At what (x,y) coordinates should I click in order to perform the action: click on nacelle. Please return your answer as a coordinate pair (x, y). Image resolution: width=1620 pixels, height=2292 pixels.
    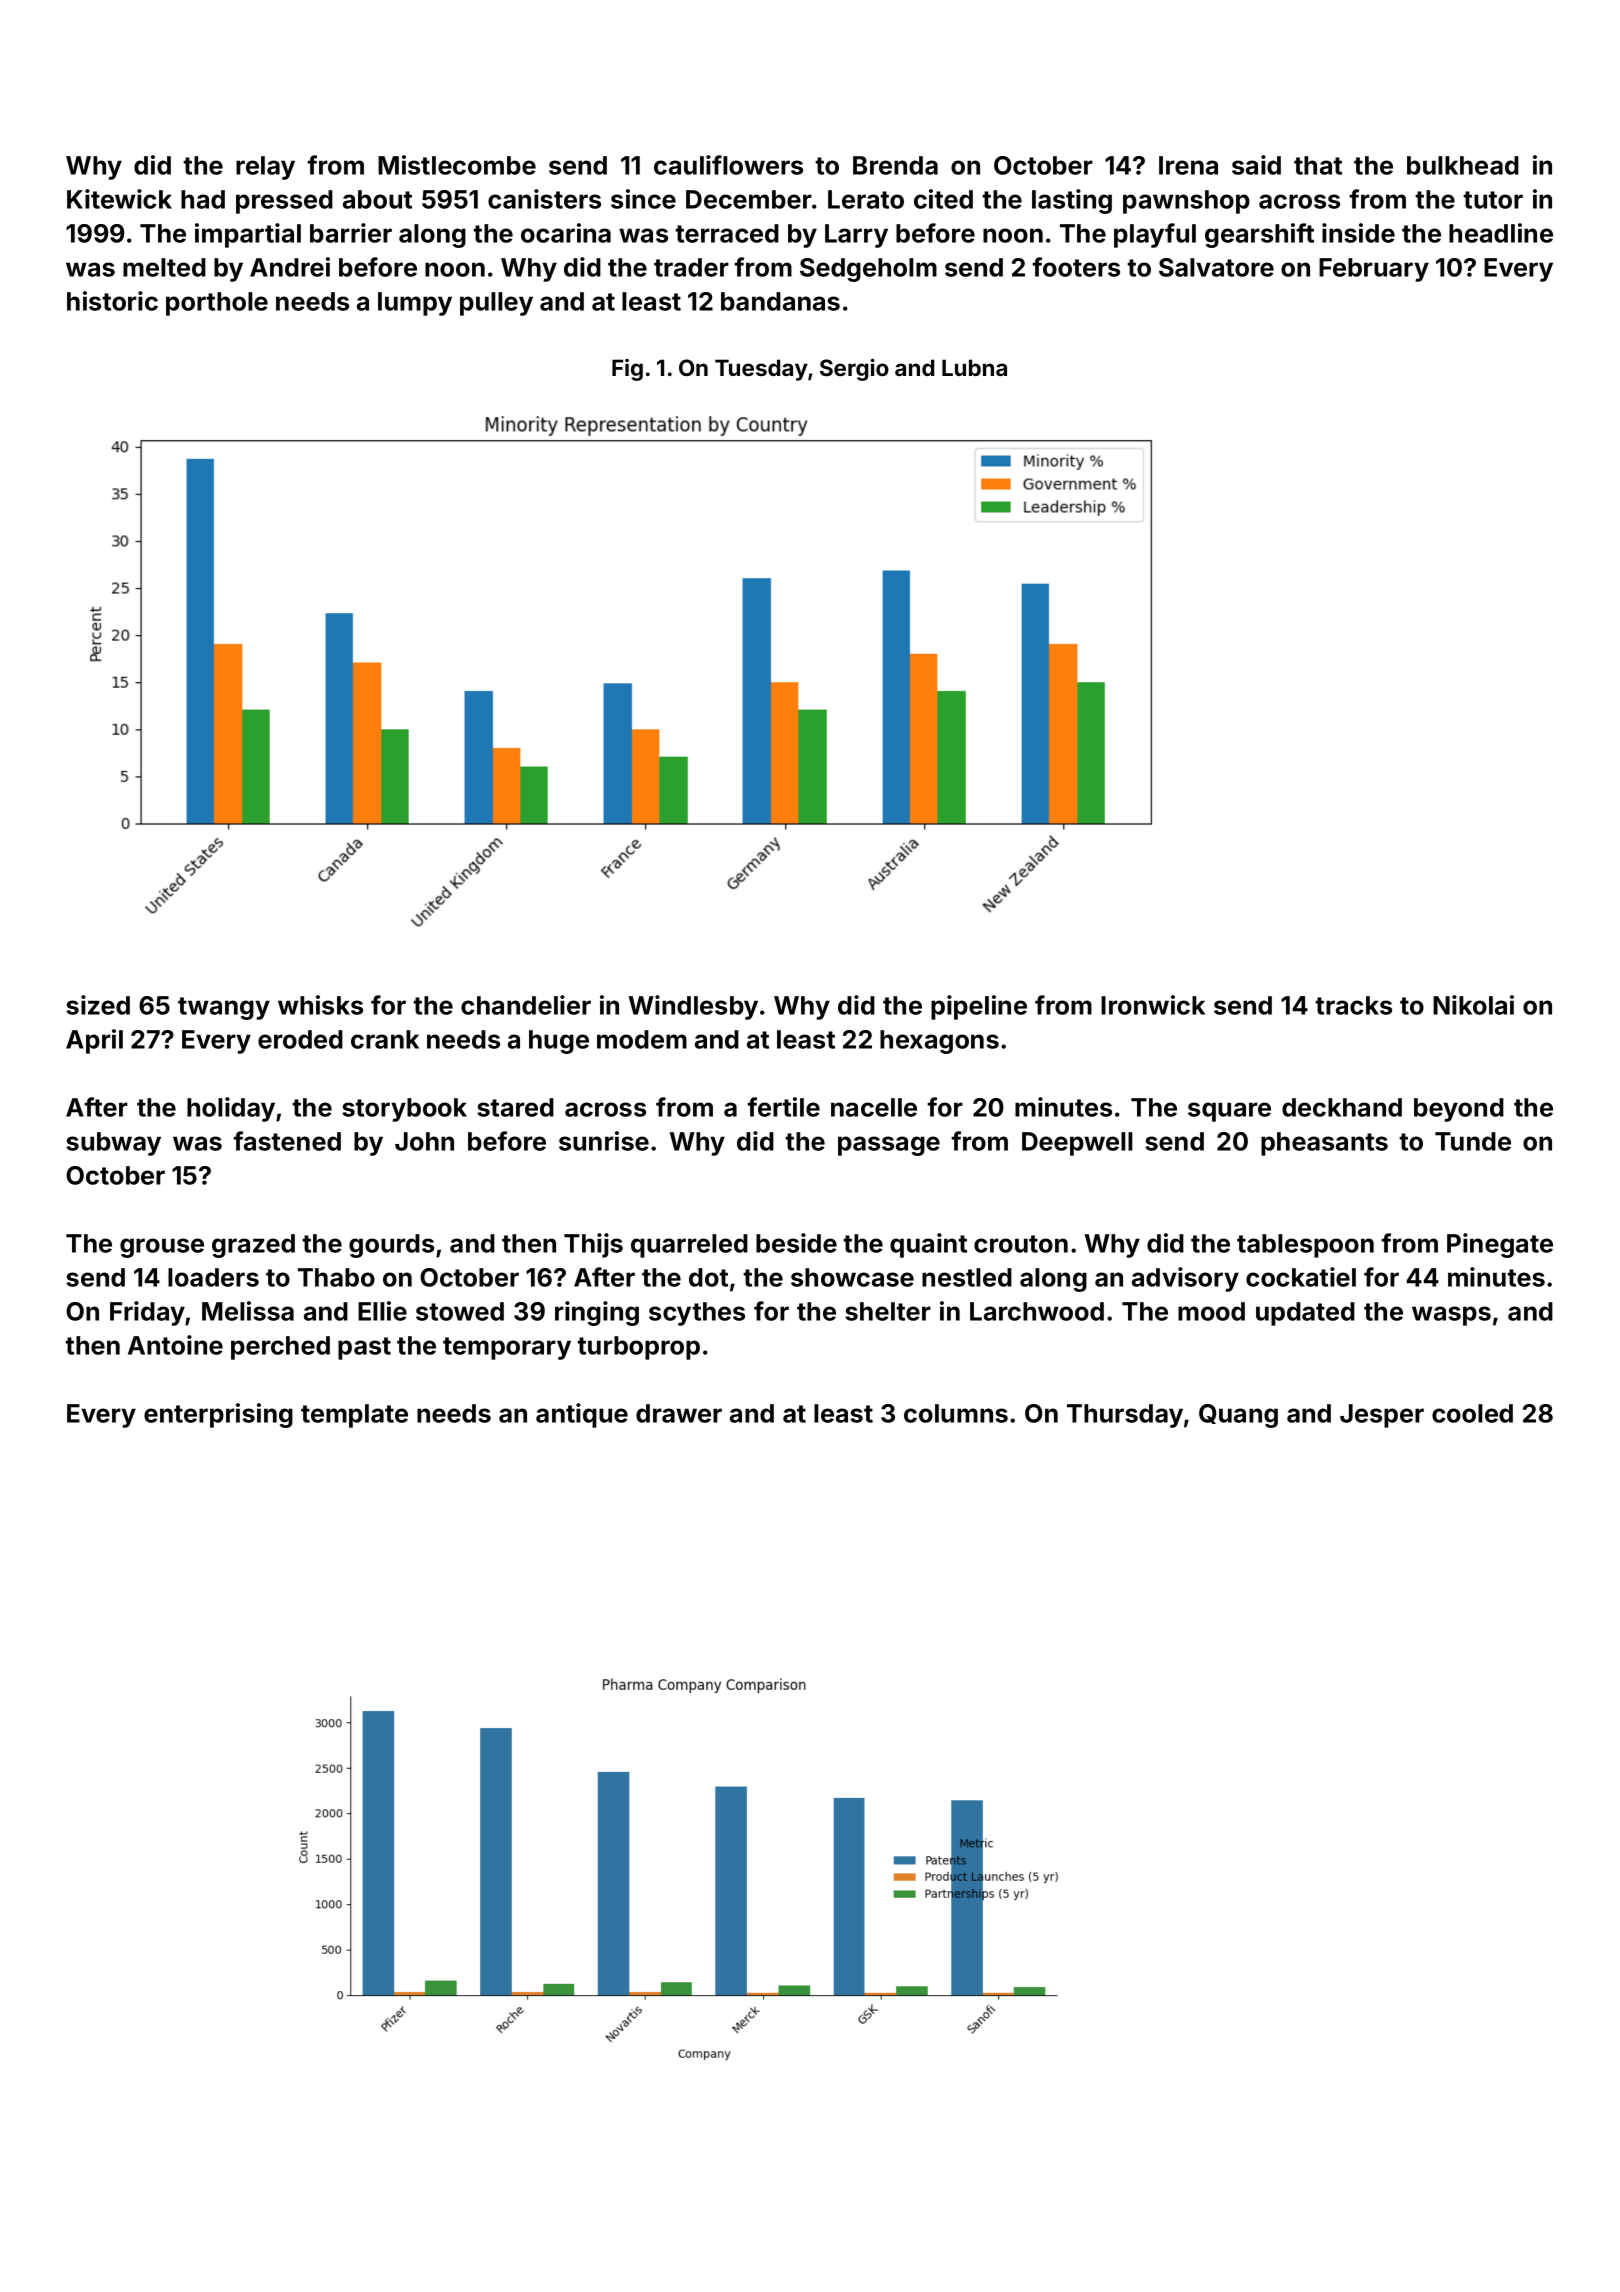
    Looking at the image, I should click on (874, 1107).
